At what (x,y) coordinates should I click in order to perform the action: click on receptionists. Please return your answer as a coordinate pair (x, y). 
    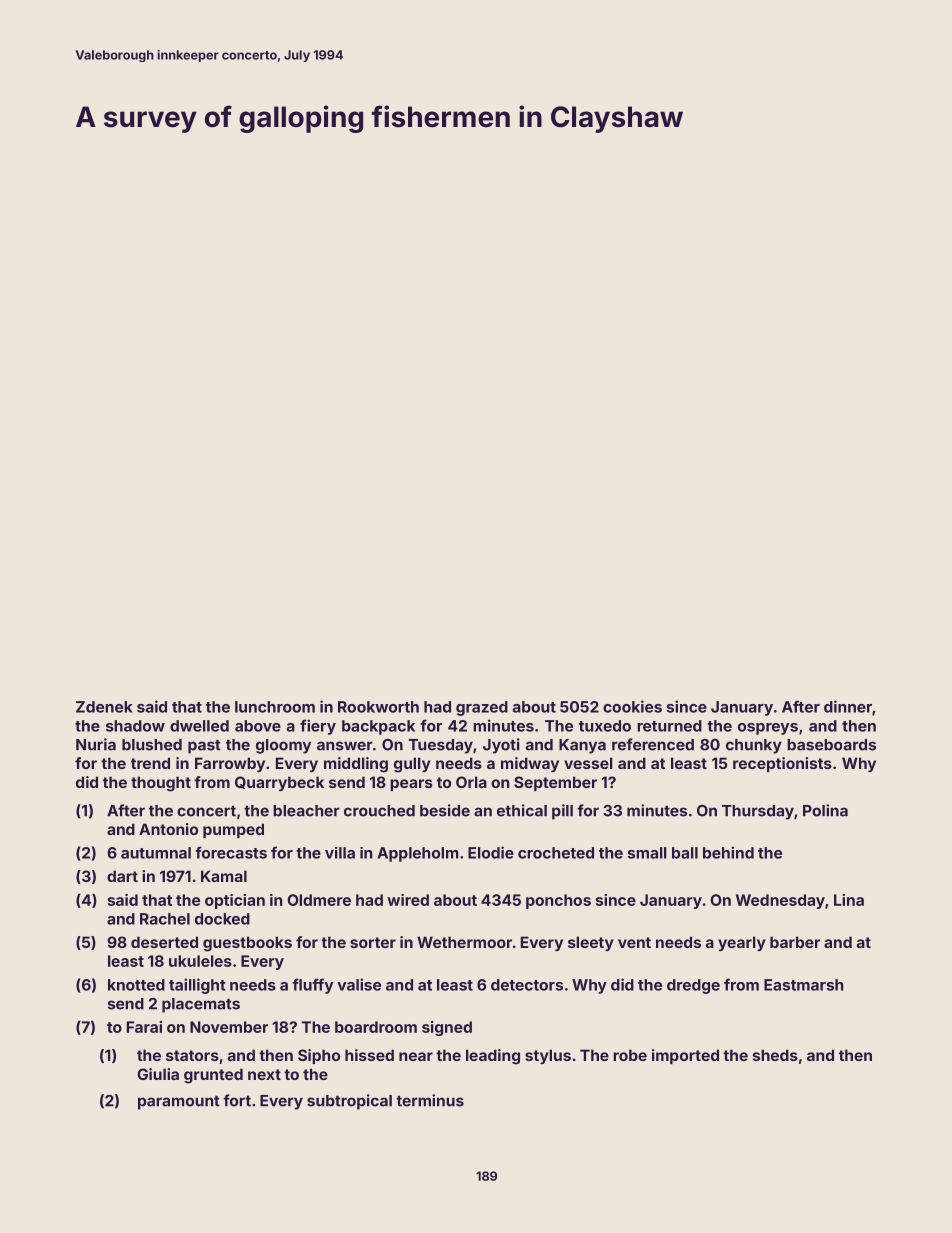
    Looking at the image, I should click on (782, 764).
